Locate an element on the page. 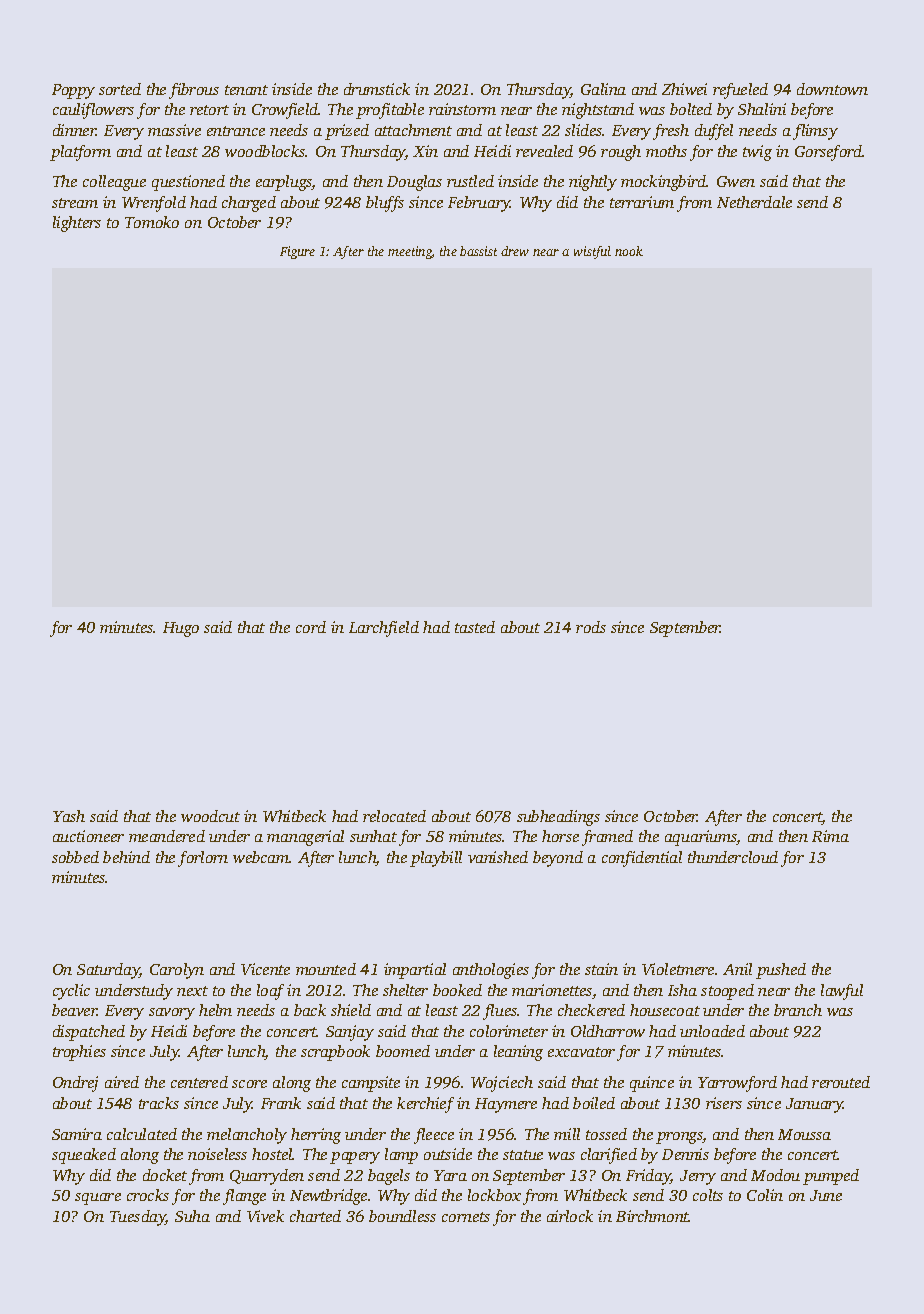 The width and height of the image is (924, 1314). Rima is located at coordinates (830, 836).
